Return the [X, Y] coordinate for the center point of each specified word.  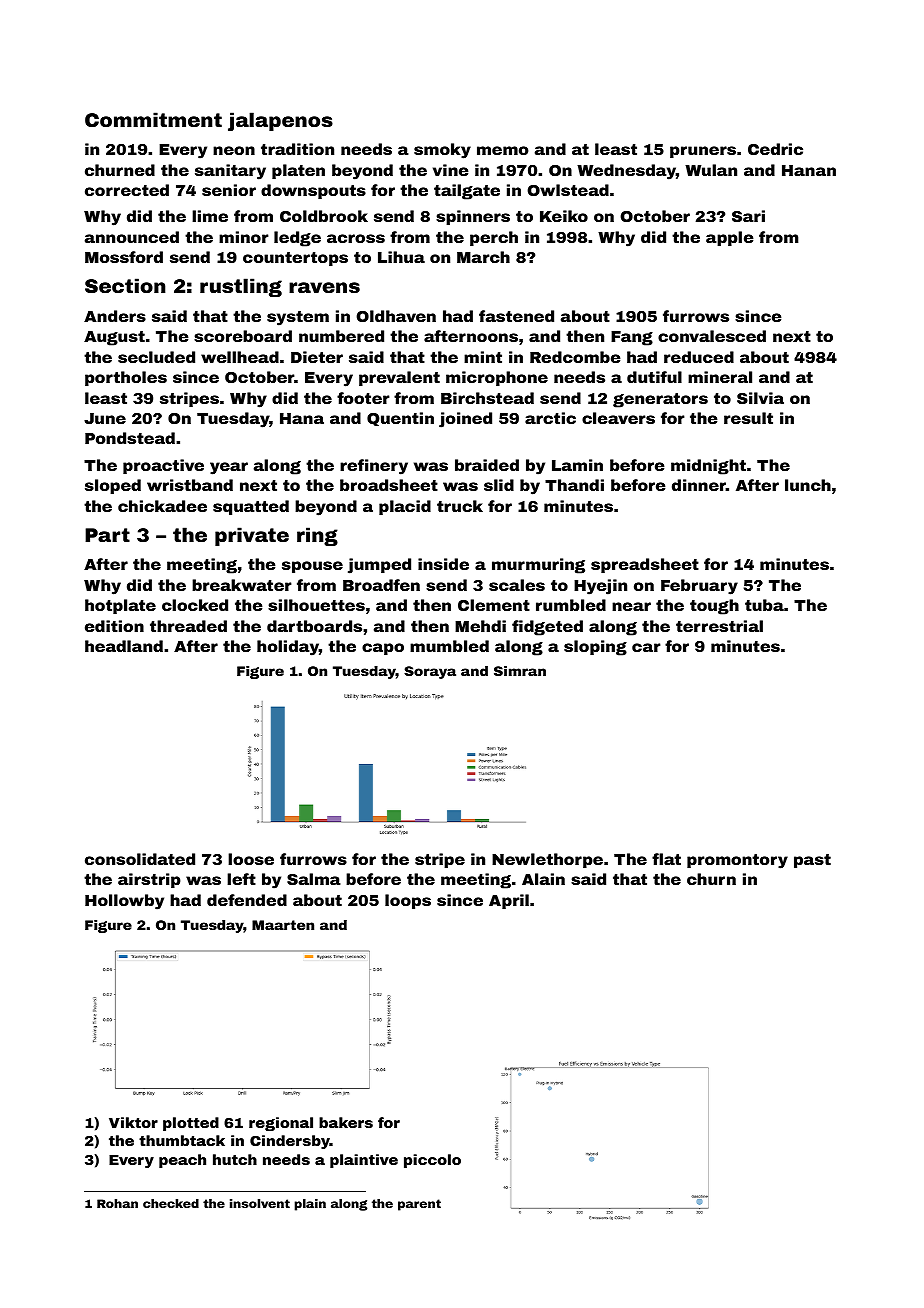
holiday [288, 648]
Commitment [153, 119]
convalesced [712, 336]
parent [419, 1205]
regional [281, 1124]
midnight [708, 467]
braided [487, 465]
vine [451, 170]
